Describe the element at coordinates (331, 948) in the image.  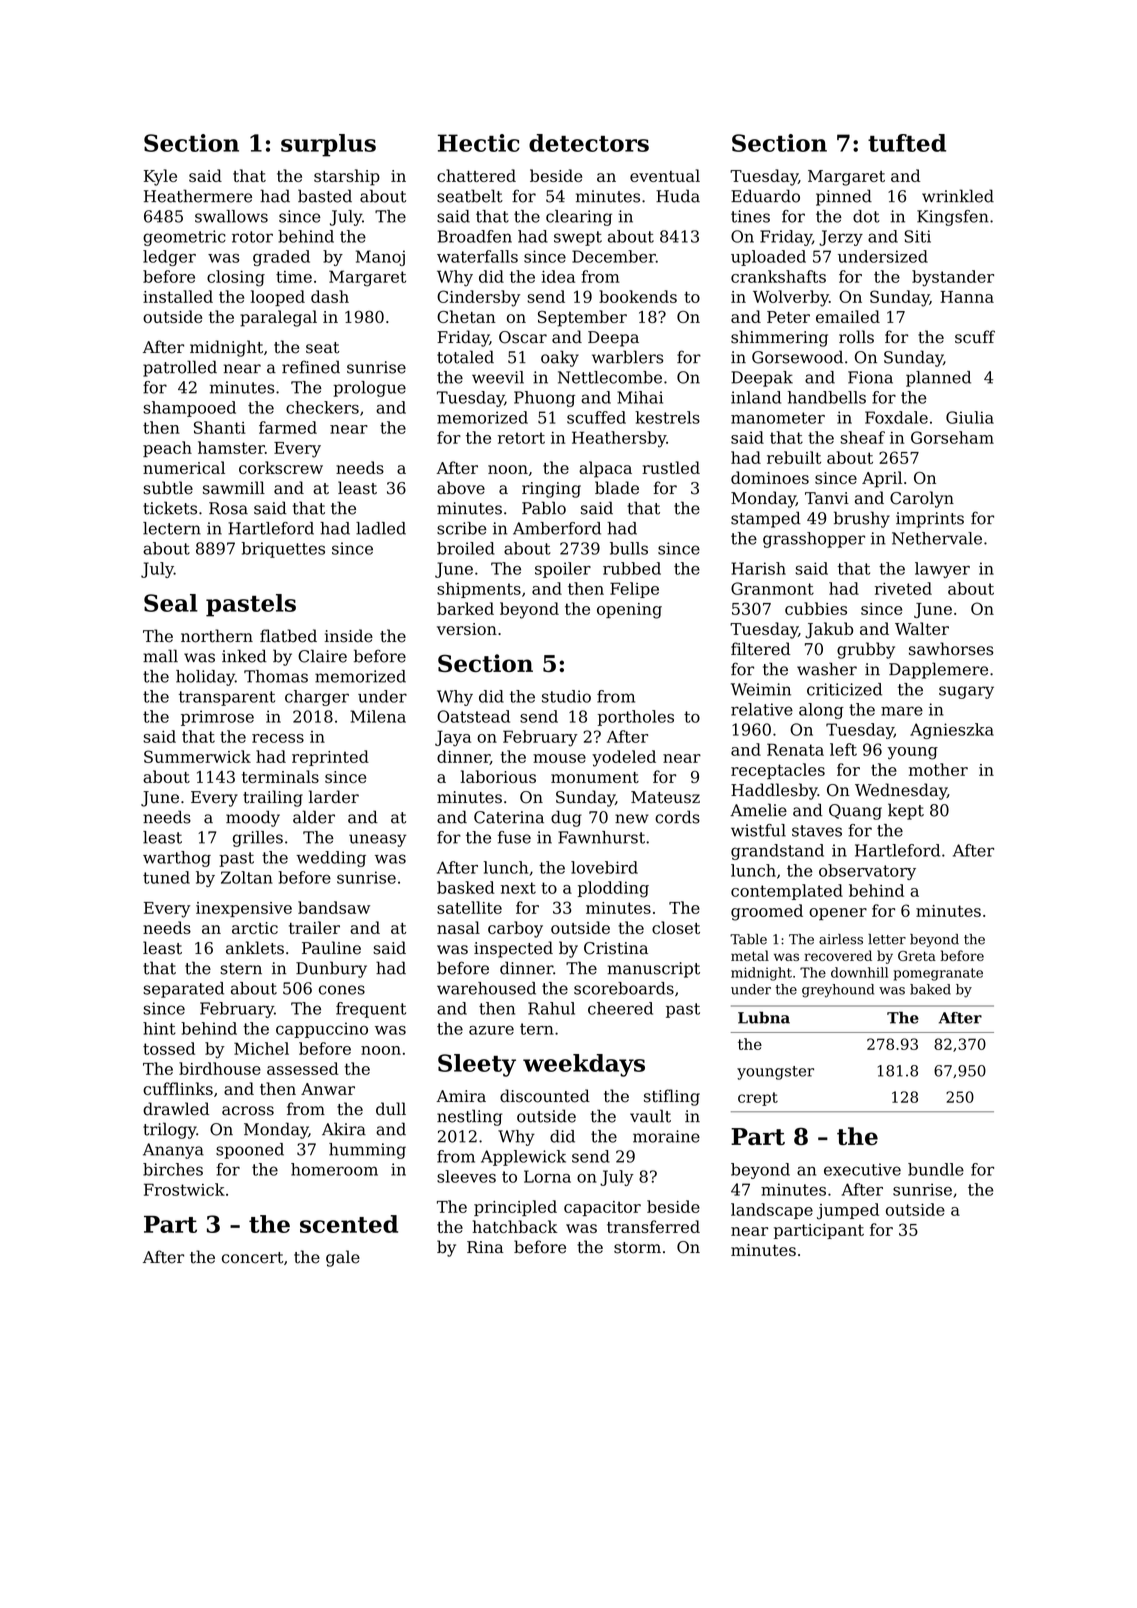
I see `Pauline` at that location.
